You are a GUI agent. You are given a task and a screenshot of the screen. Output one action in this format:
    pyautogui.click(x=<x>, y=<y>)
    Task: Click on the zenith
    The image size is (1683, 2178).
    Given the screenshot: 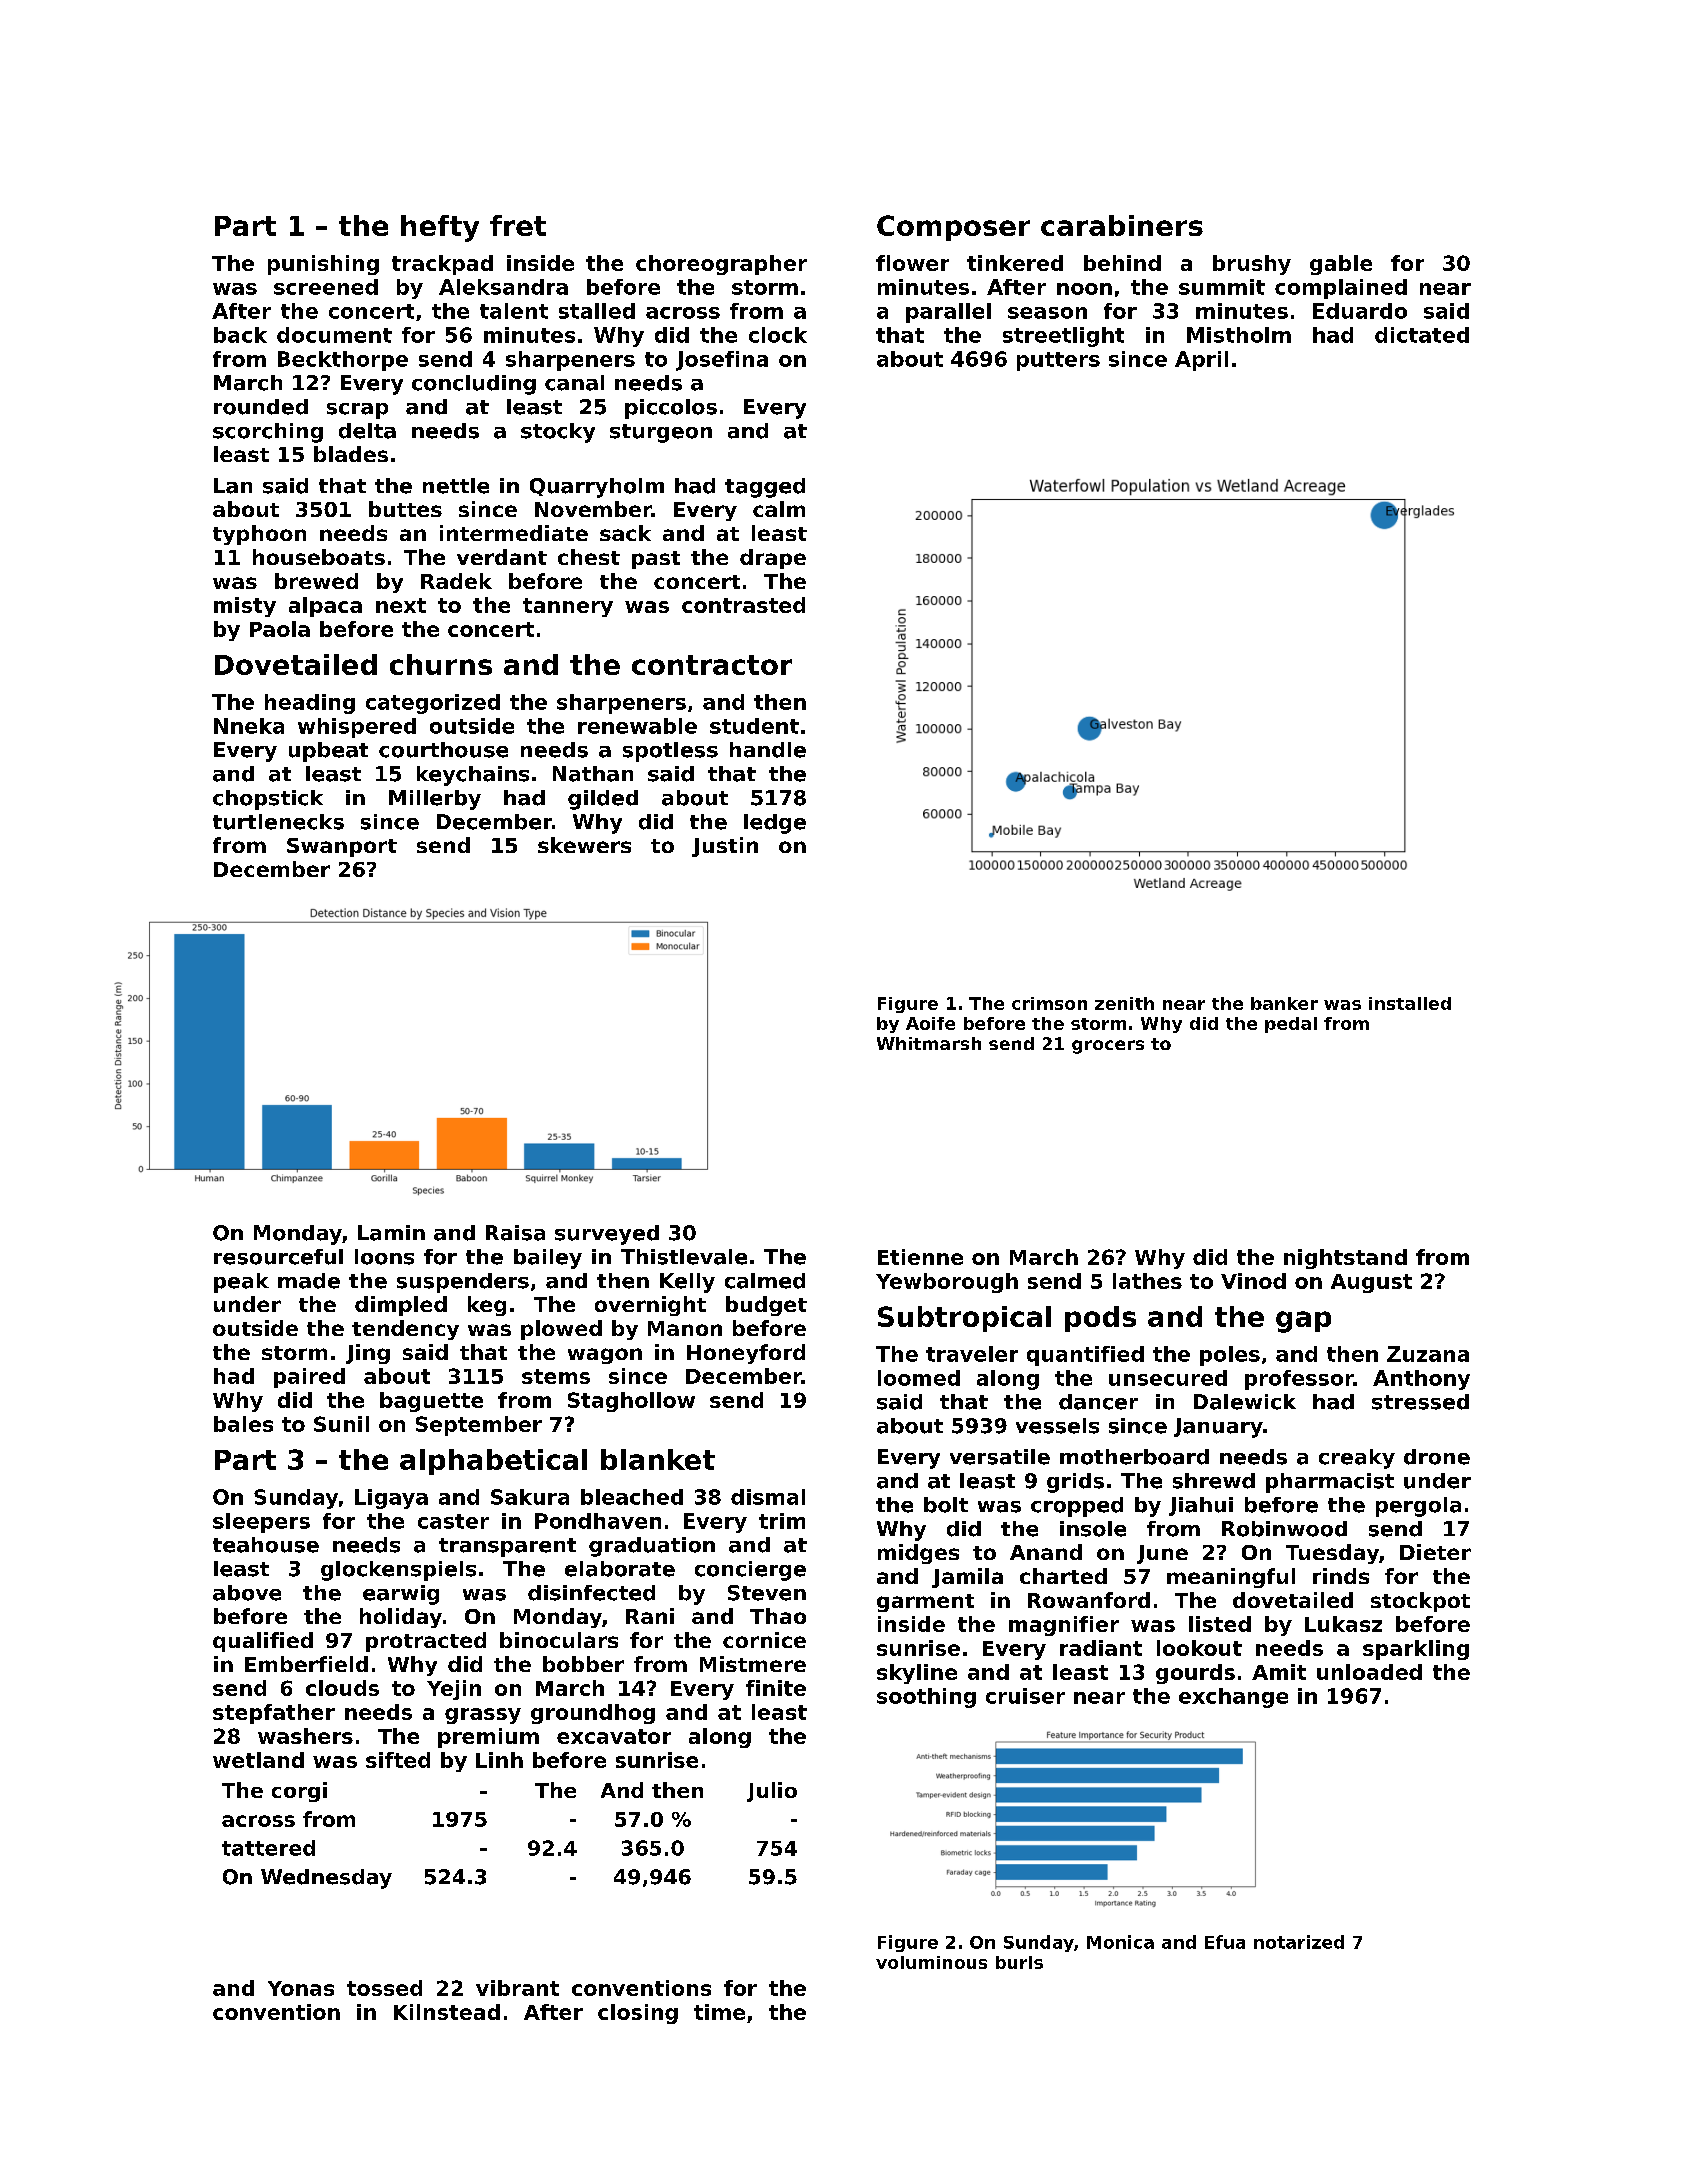 What is the action you would take?
    pyautogui.click(x=1124, y=1003)
